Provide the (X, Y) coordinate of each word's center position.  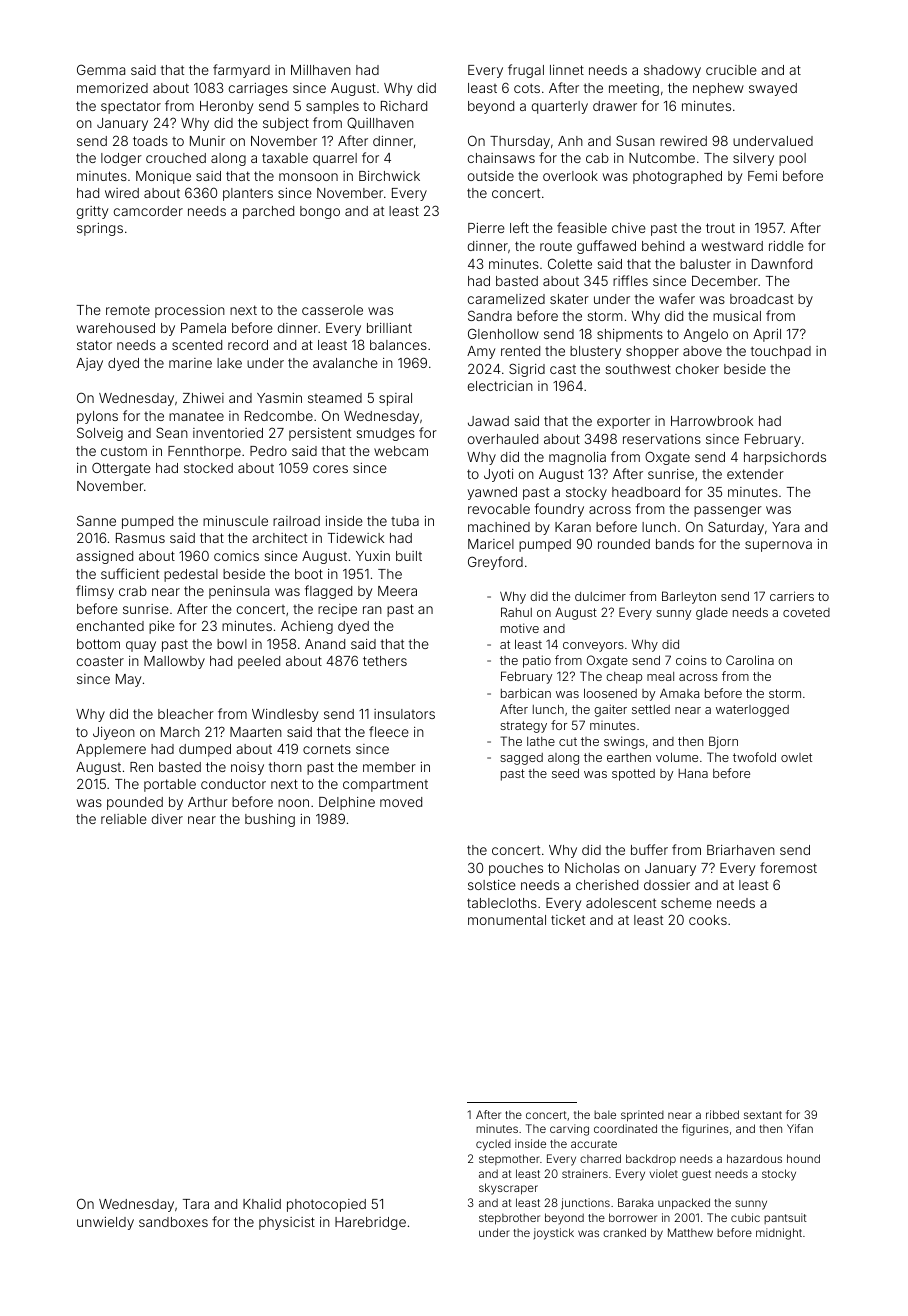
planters (248, 194)
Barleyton (689, 597)
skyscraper (508, 1189)
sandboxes (173, 1222)
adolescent (621, 903)
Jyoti (498, 475)
